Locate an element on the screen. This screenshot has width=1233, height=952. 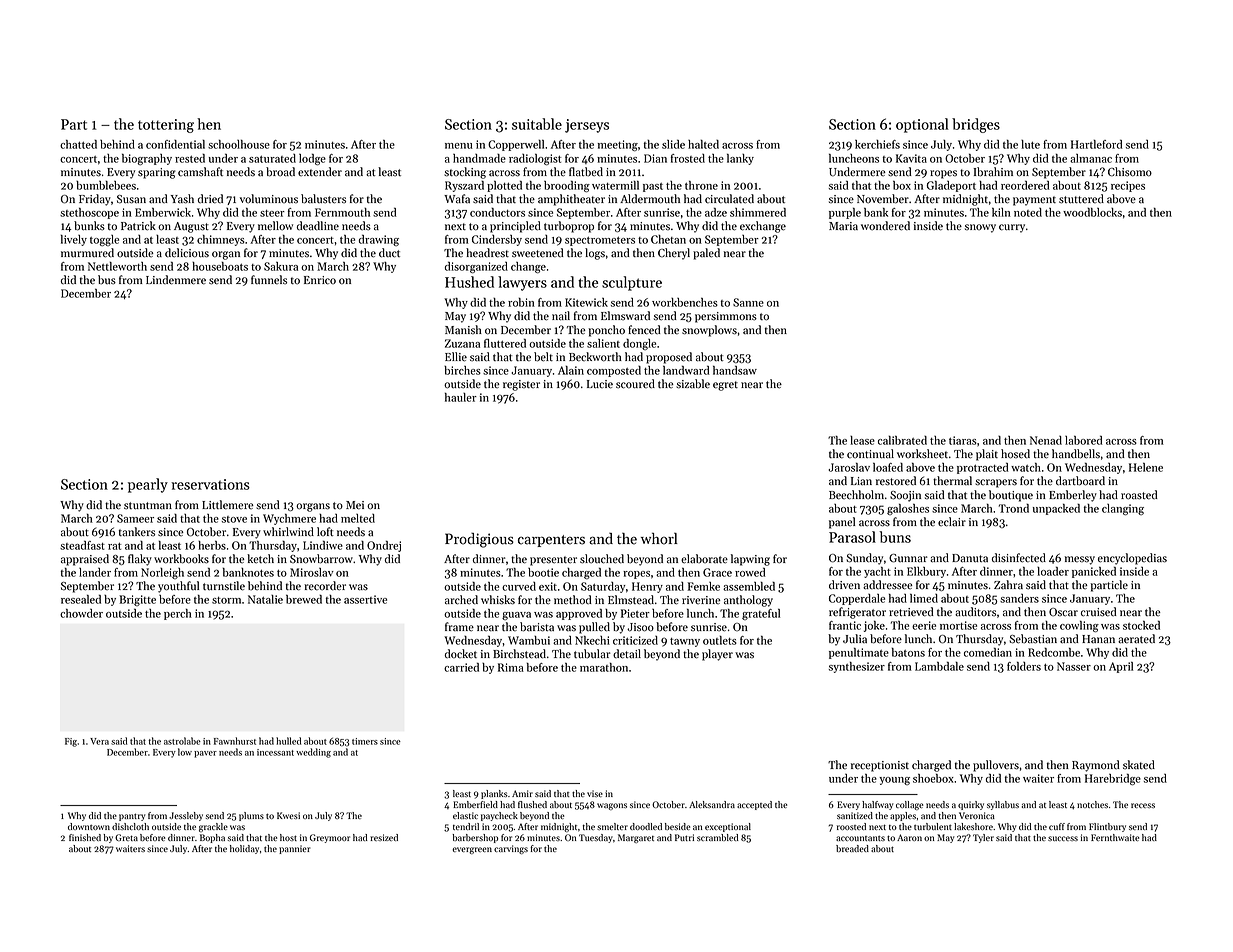
evergreen is located at coordinates (472, 850).
